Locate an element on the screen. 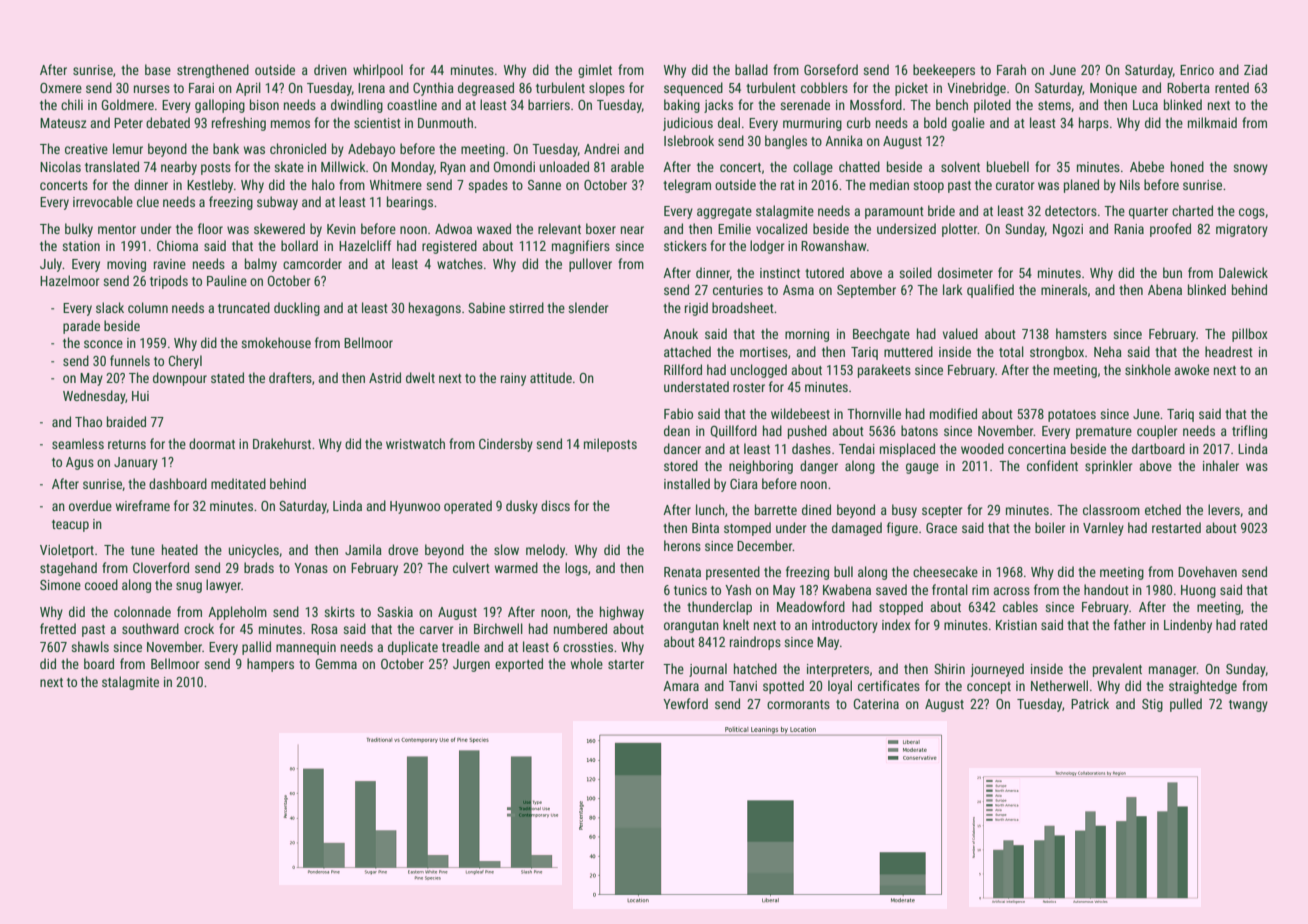 This screenshot has height=924, width=1308. ballad is located at coordinates (751, 69).
